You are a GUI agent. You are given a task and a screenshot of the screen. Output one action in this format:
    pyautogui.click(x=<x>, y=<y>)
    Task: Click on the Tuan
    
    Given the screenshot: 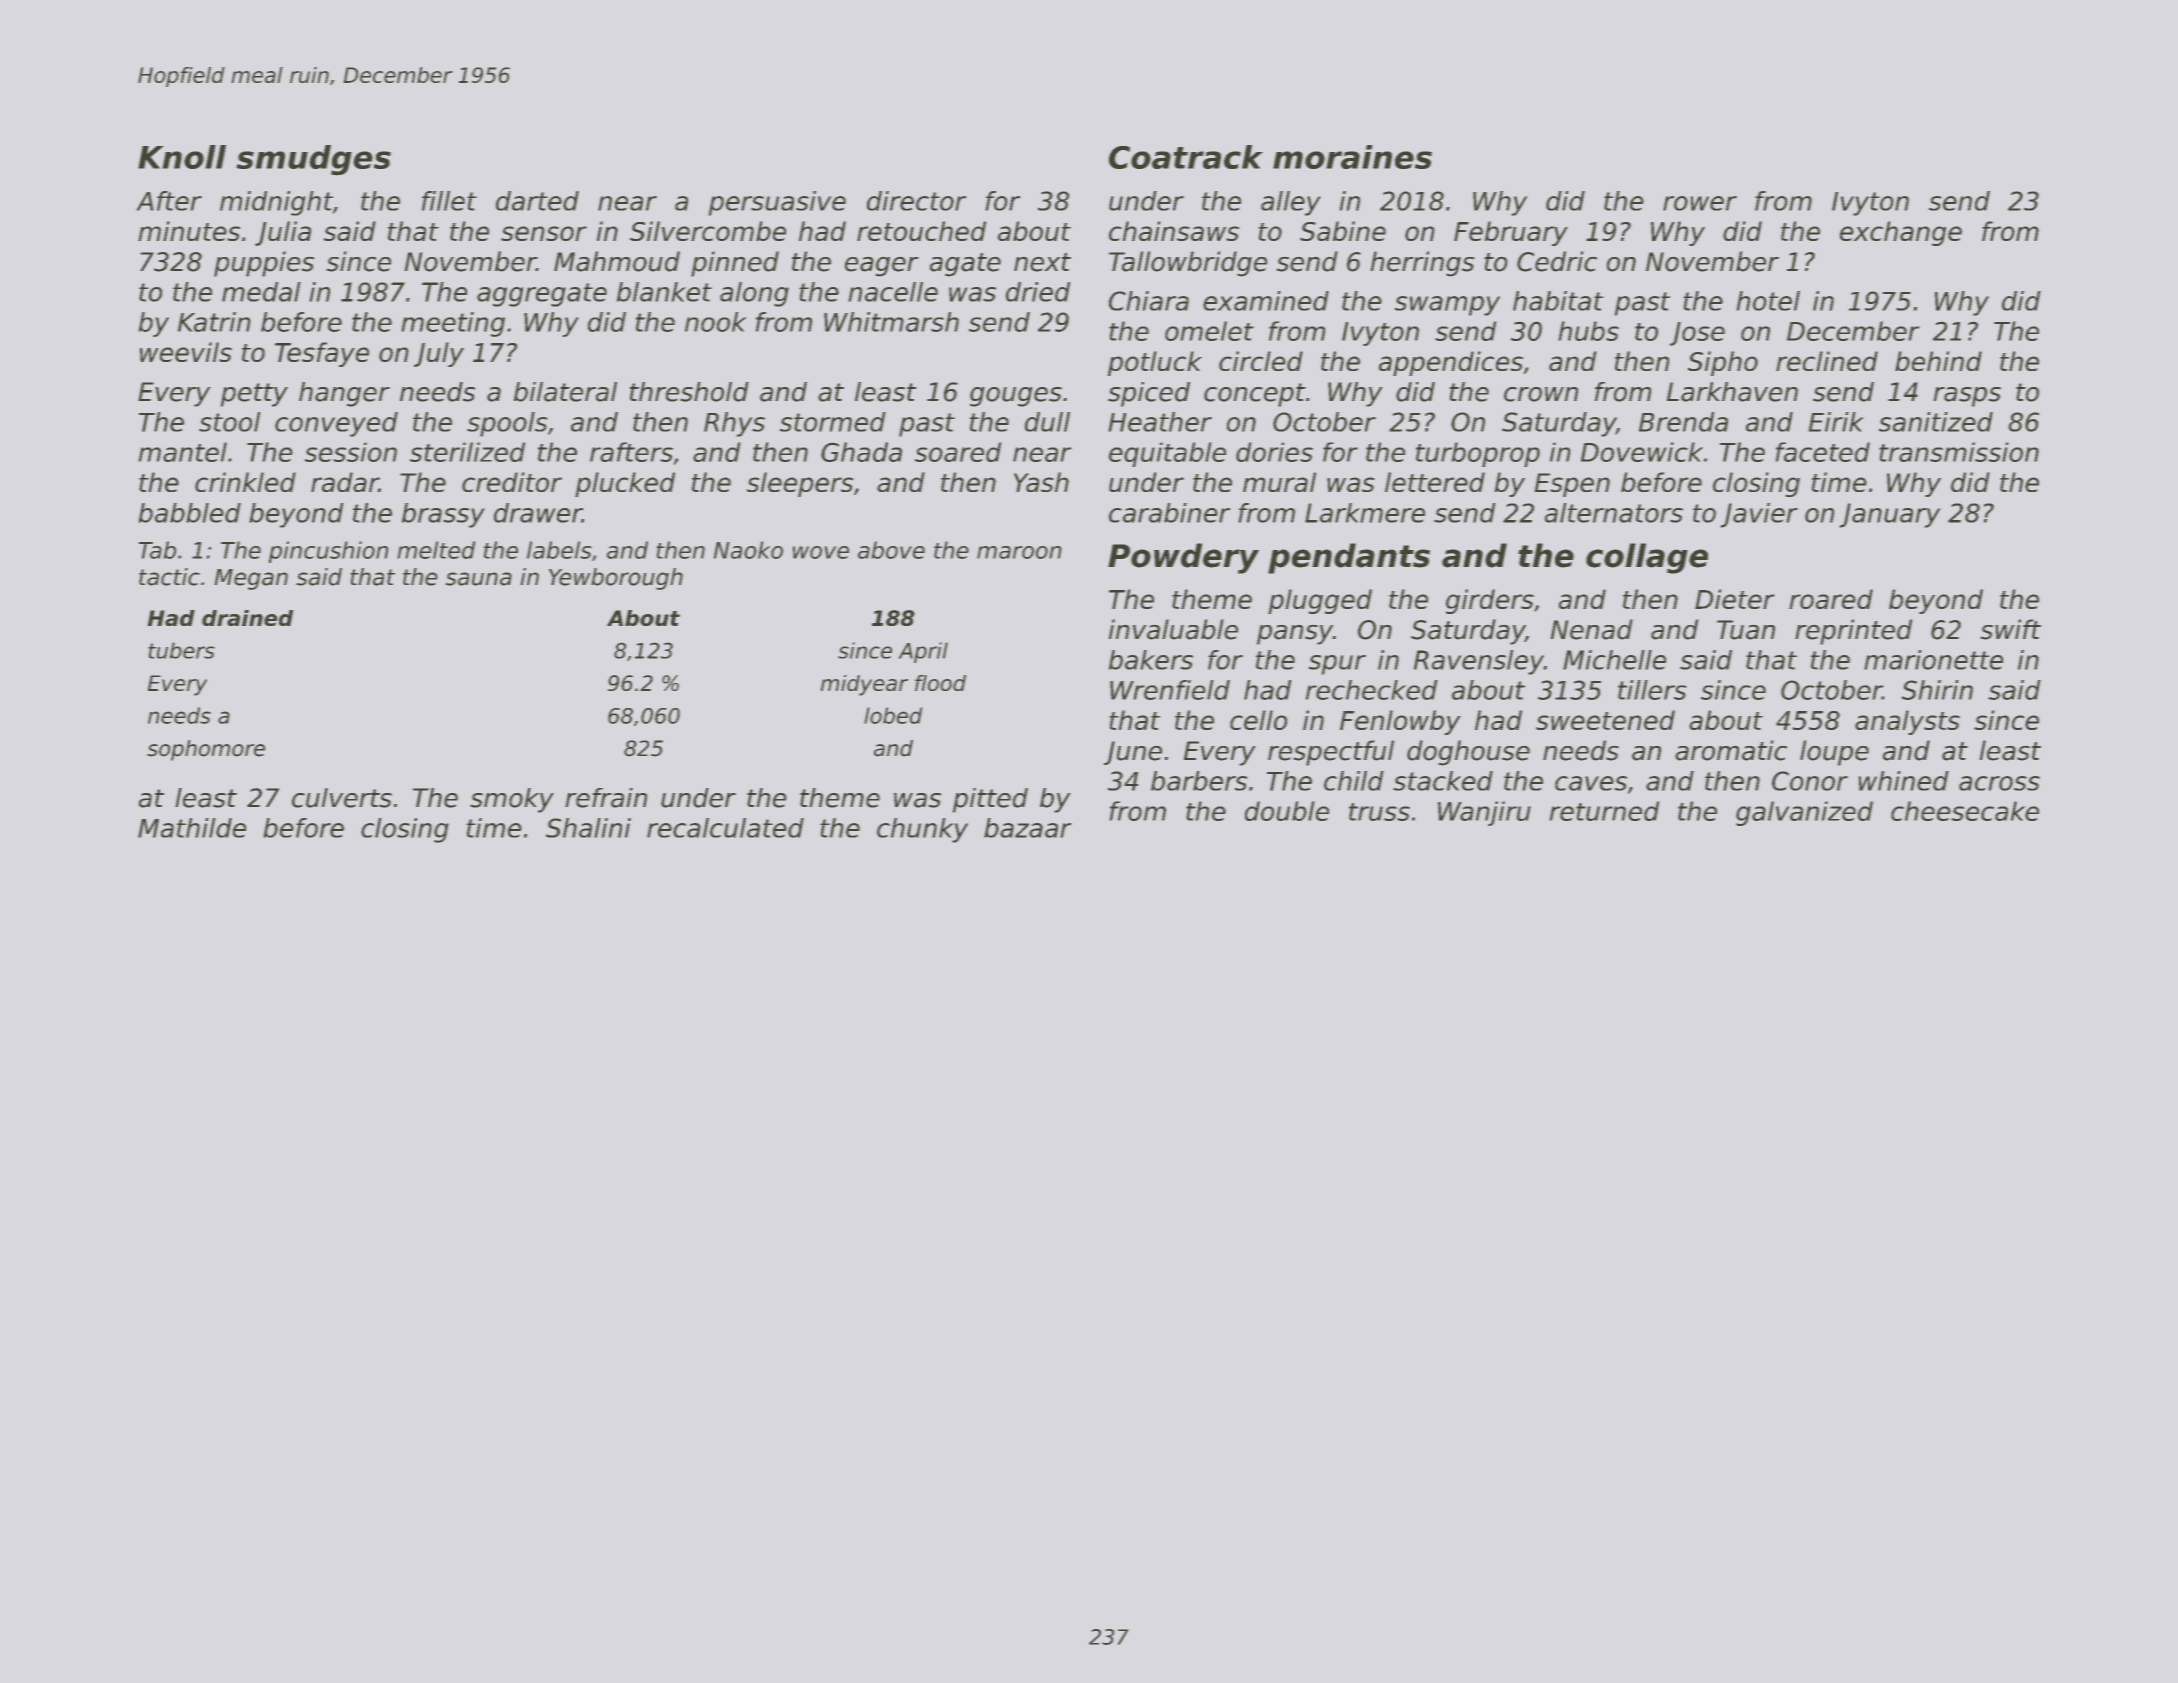 What is the action you would take?
    pyautogui.click(x=1746, y=630)
